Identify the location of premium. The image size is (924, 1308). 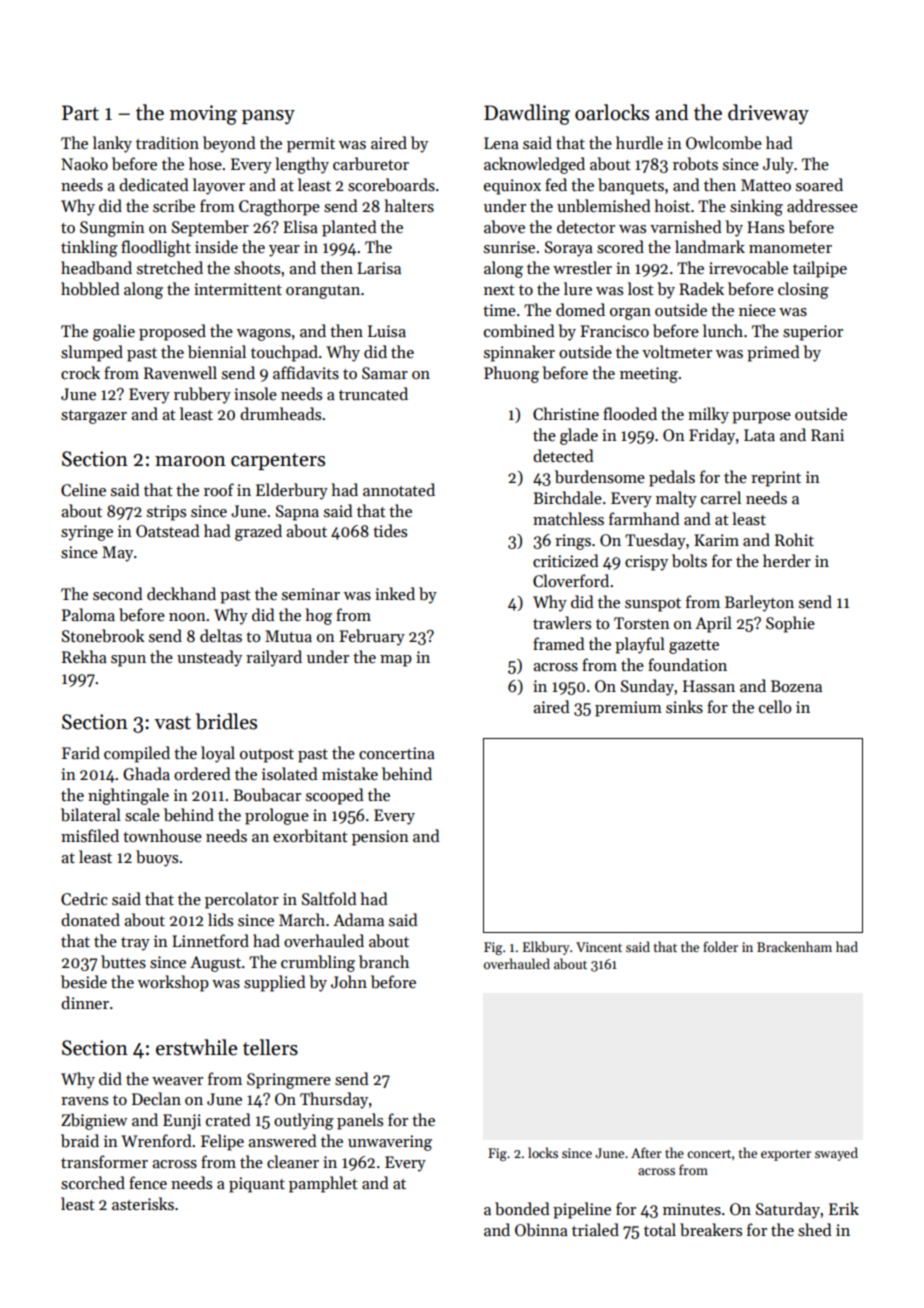
(628, 709).
